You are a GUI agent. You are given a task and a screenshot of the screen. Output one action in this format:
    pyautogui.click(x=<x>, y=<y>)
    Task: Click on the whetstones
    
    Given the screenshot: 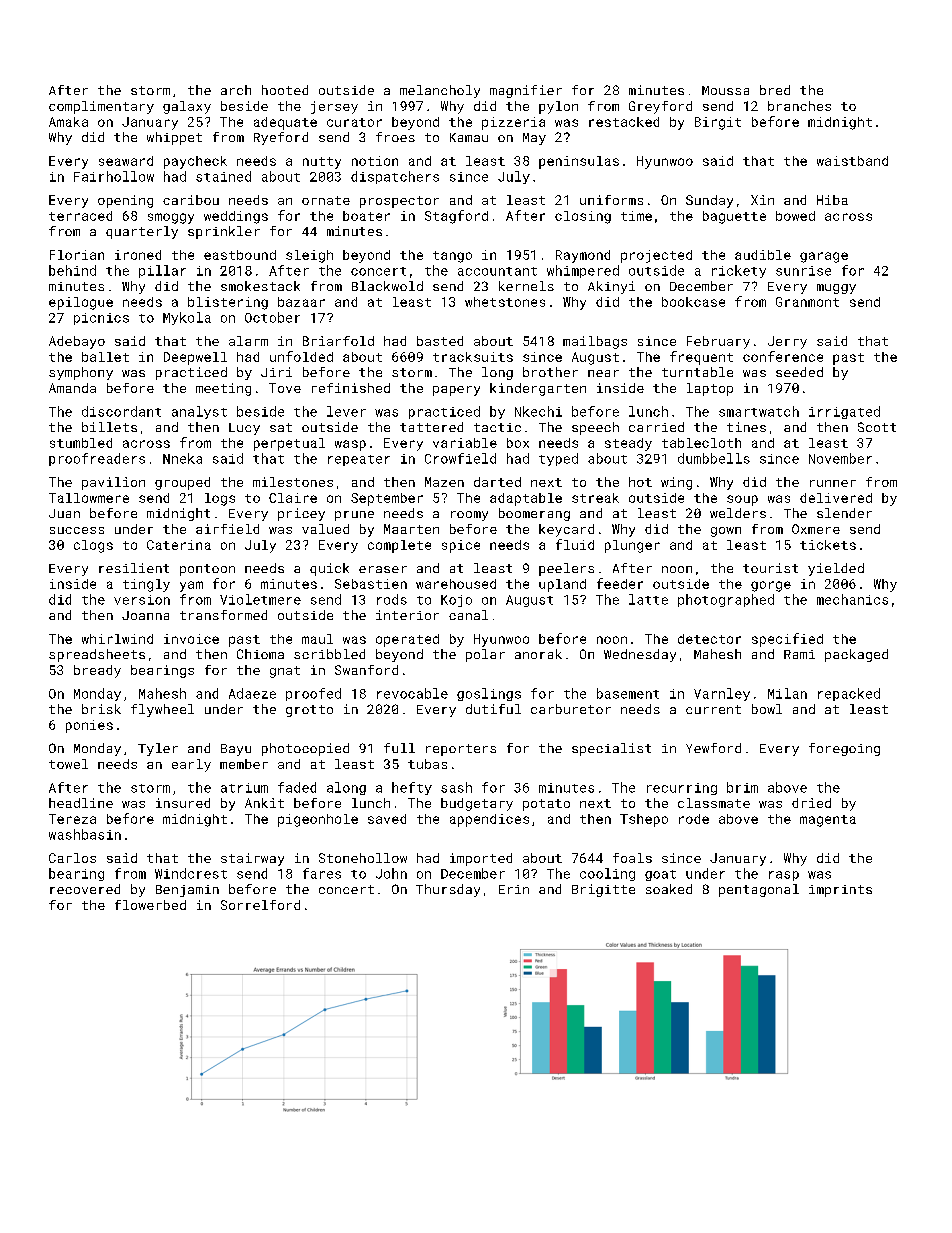 What is the action you would take?
    pyautogui.click(x=505, y=302)
